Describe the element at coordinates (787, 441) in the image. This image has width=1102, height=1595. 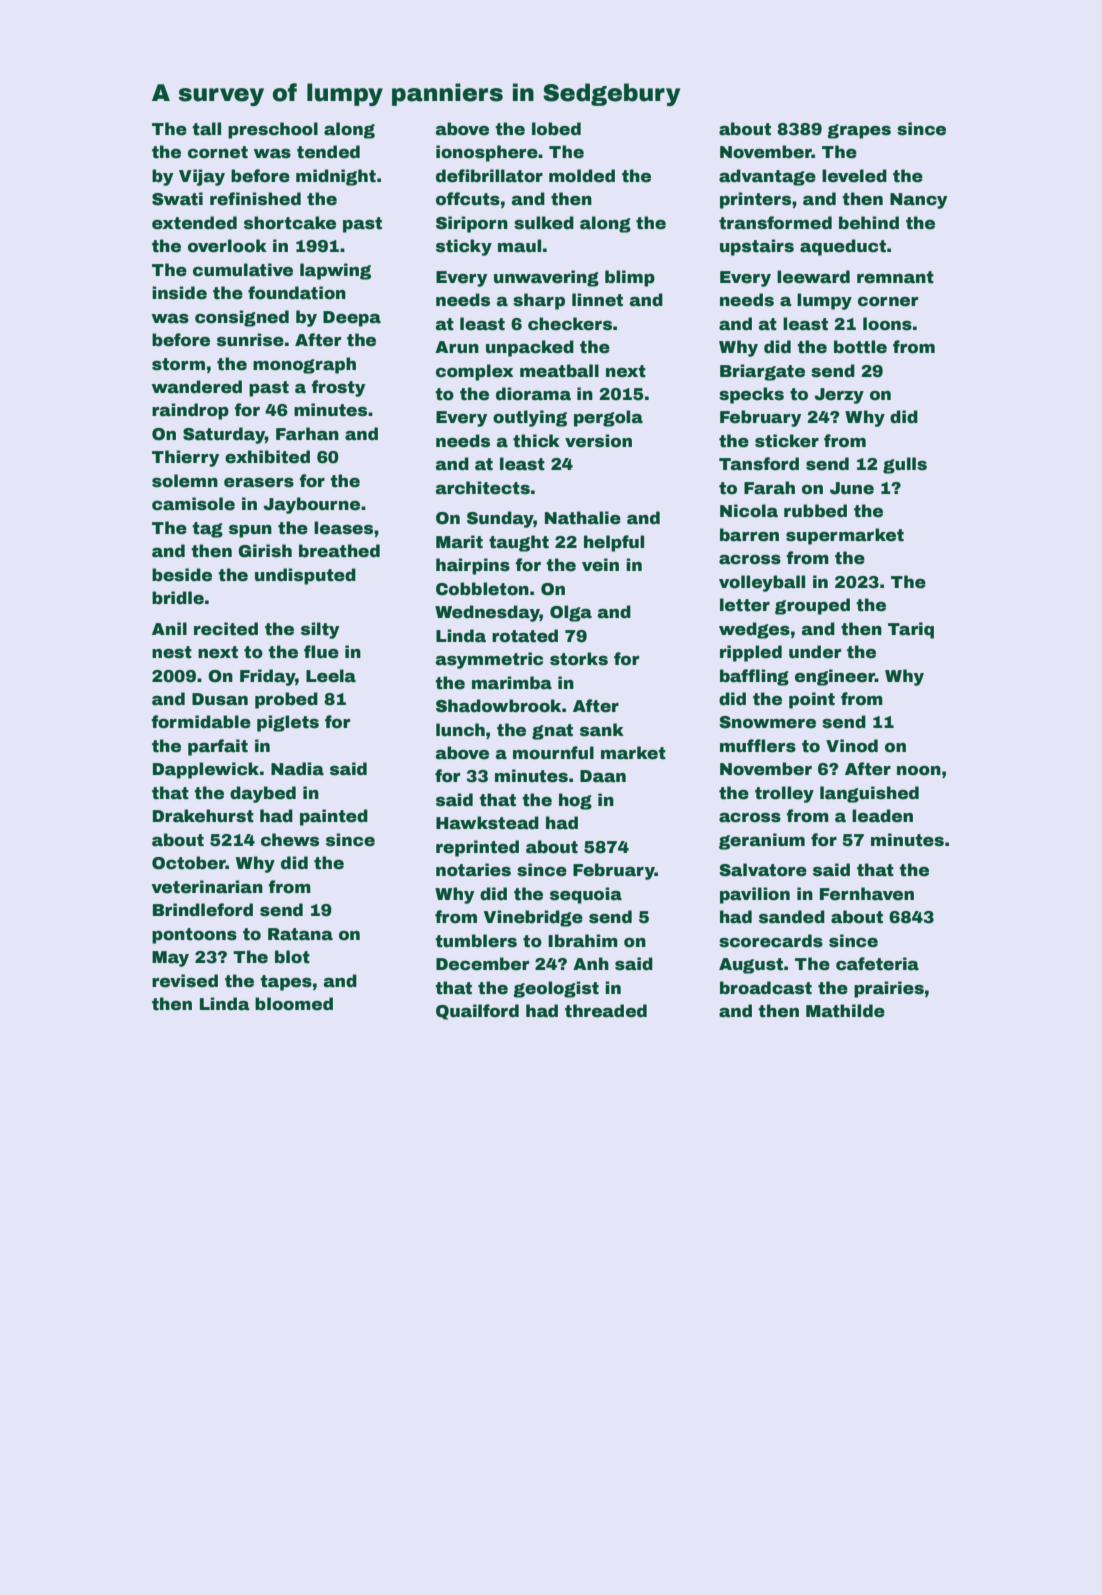
I see `sticker` at that location.
